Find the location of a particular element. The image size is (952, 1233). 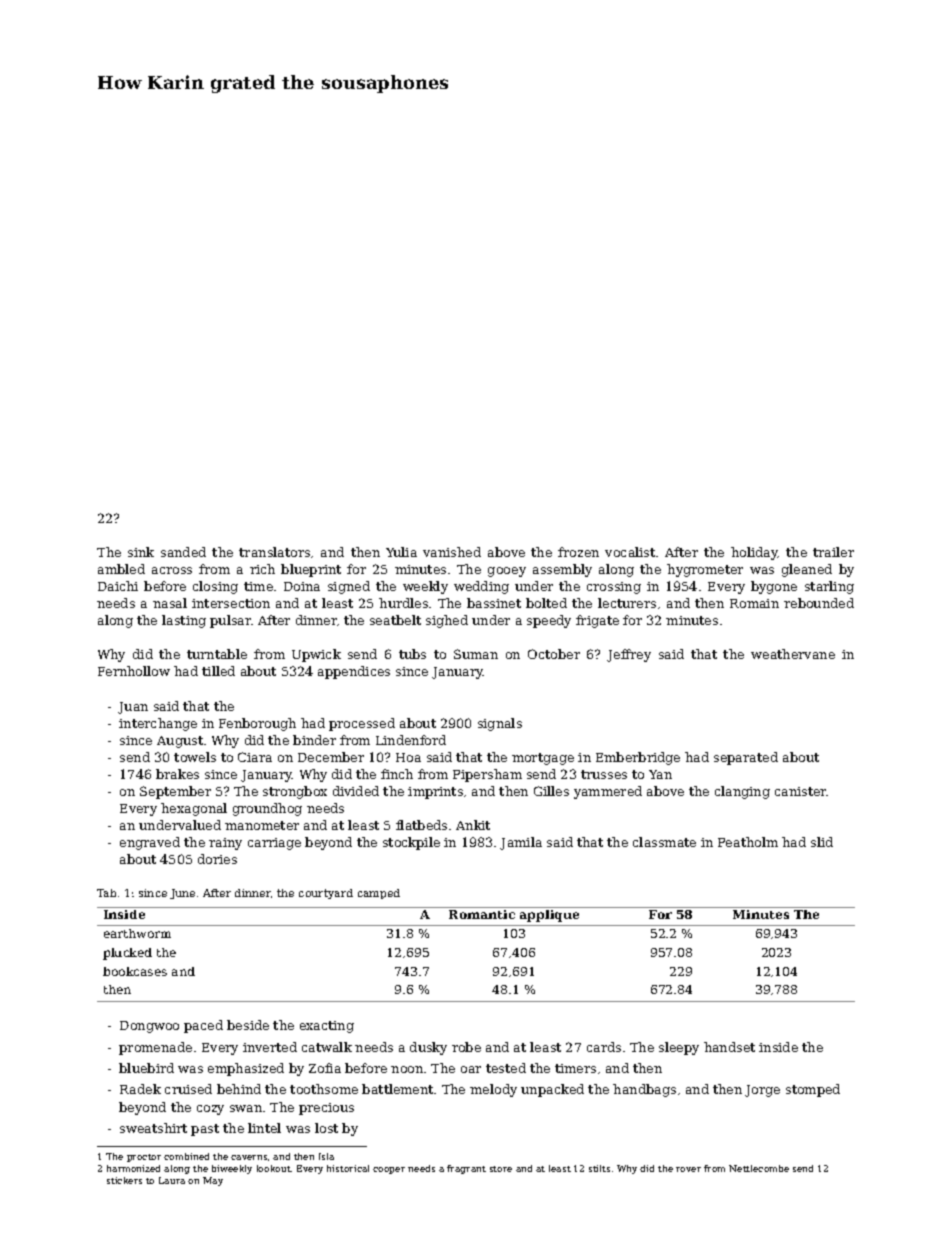

Isla is located at coordinates (326, 1156).
